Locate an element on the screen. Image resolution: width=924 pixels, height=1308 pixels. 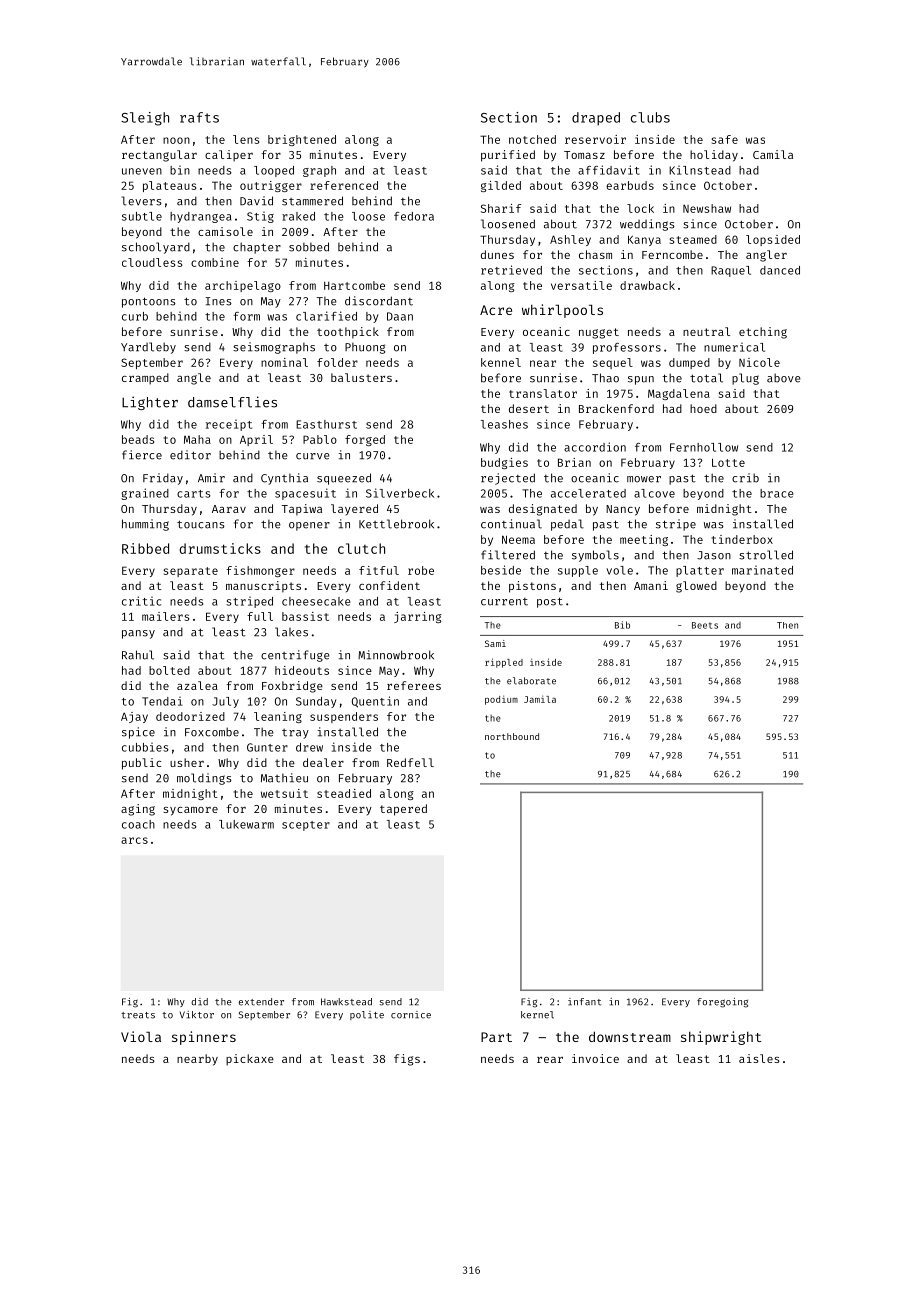
Sleigh is located at coordinates (145, 119).
